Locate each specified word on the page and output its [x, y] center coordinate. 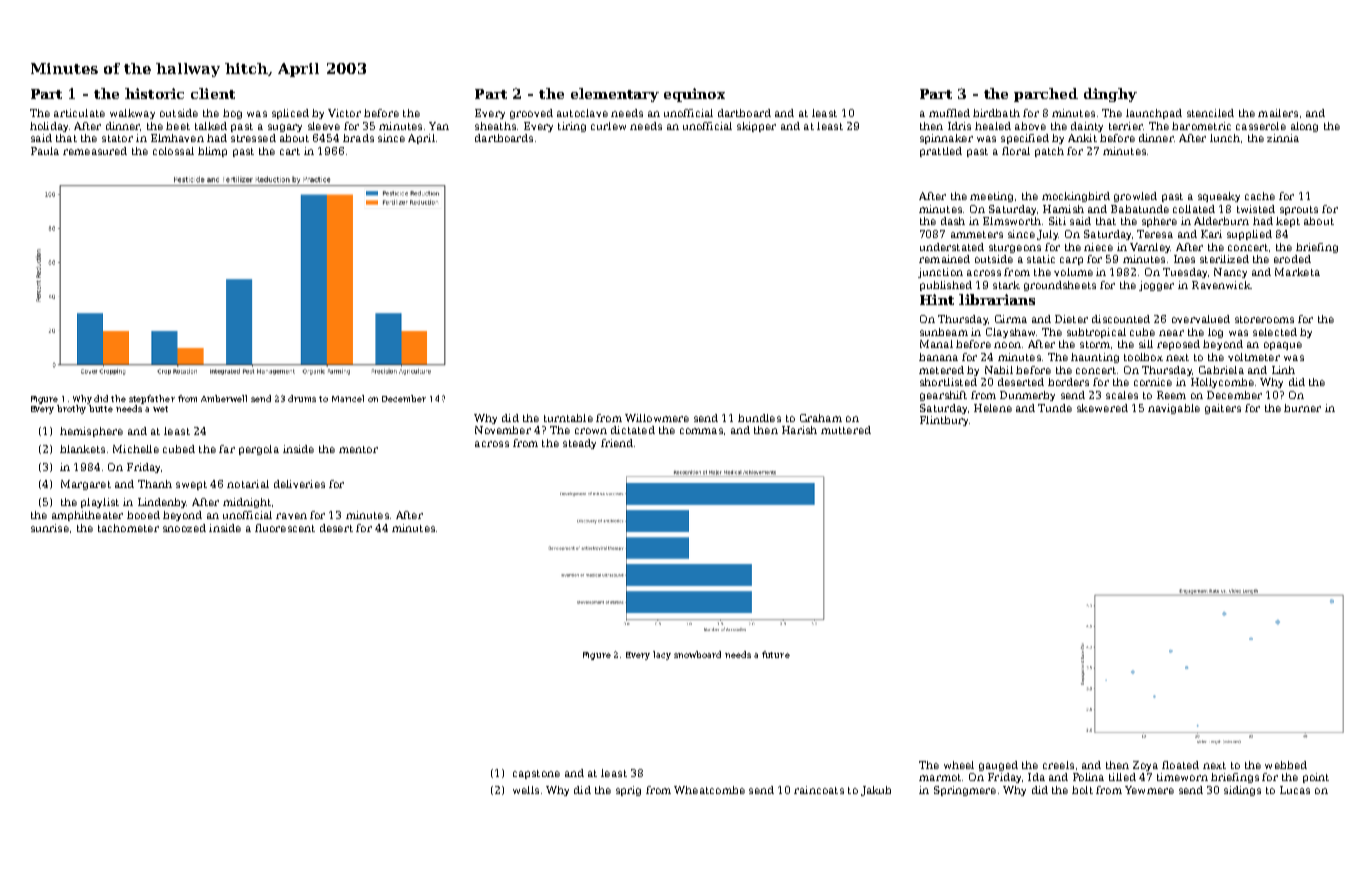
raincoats [819, 790]
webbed [1286, 765]
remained [944, 259]
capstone [536, 774]
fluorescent [285, 528]
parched [1046, 95]
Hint [937, 299]
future [776, 654]
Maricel [348, 398]
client [213, 93]
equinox [694, 95]
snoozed [184, 528]
